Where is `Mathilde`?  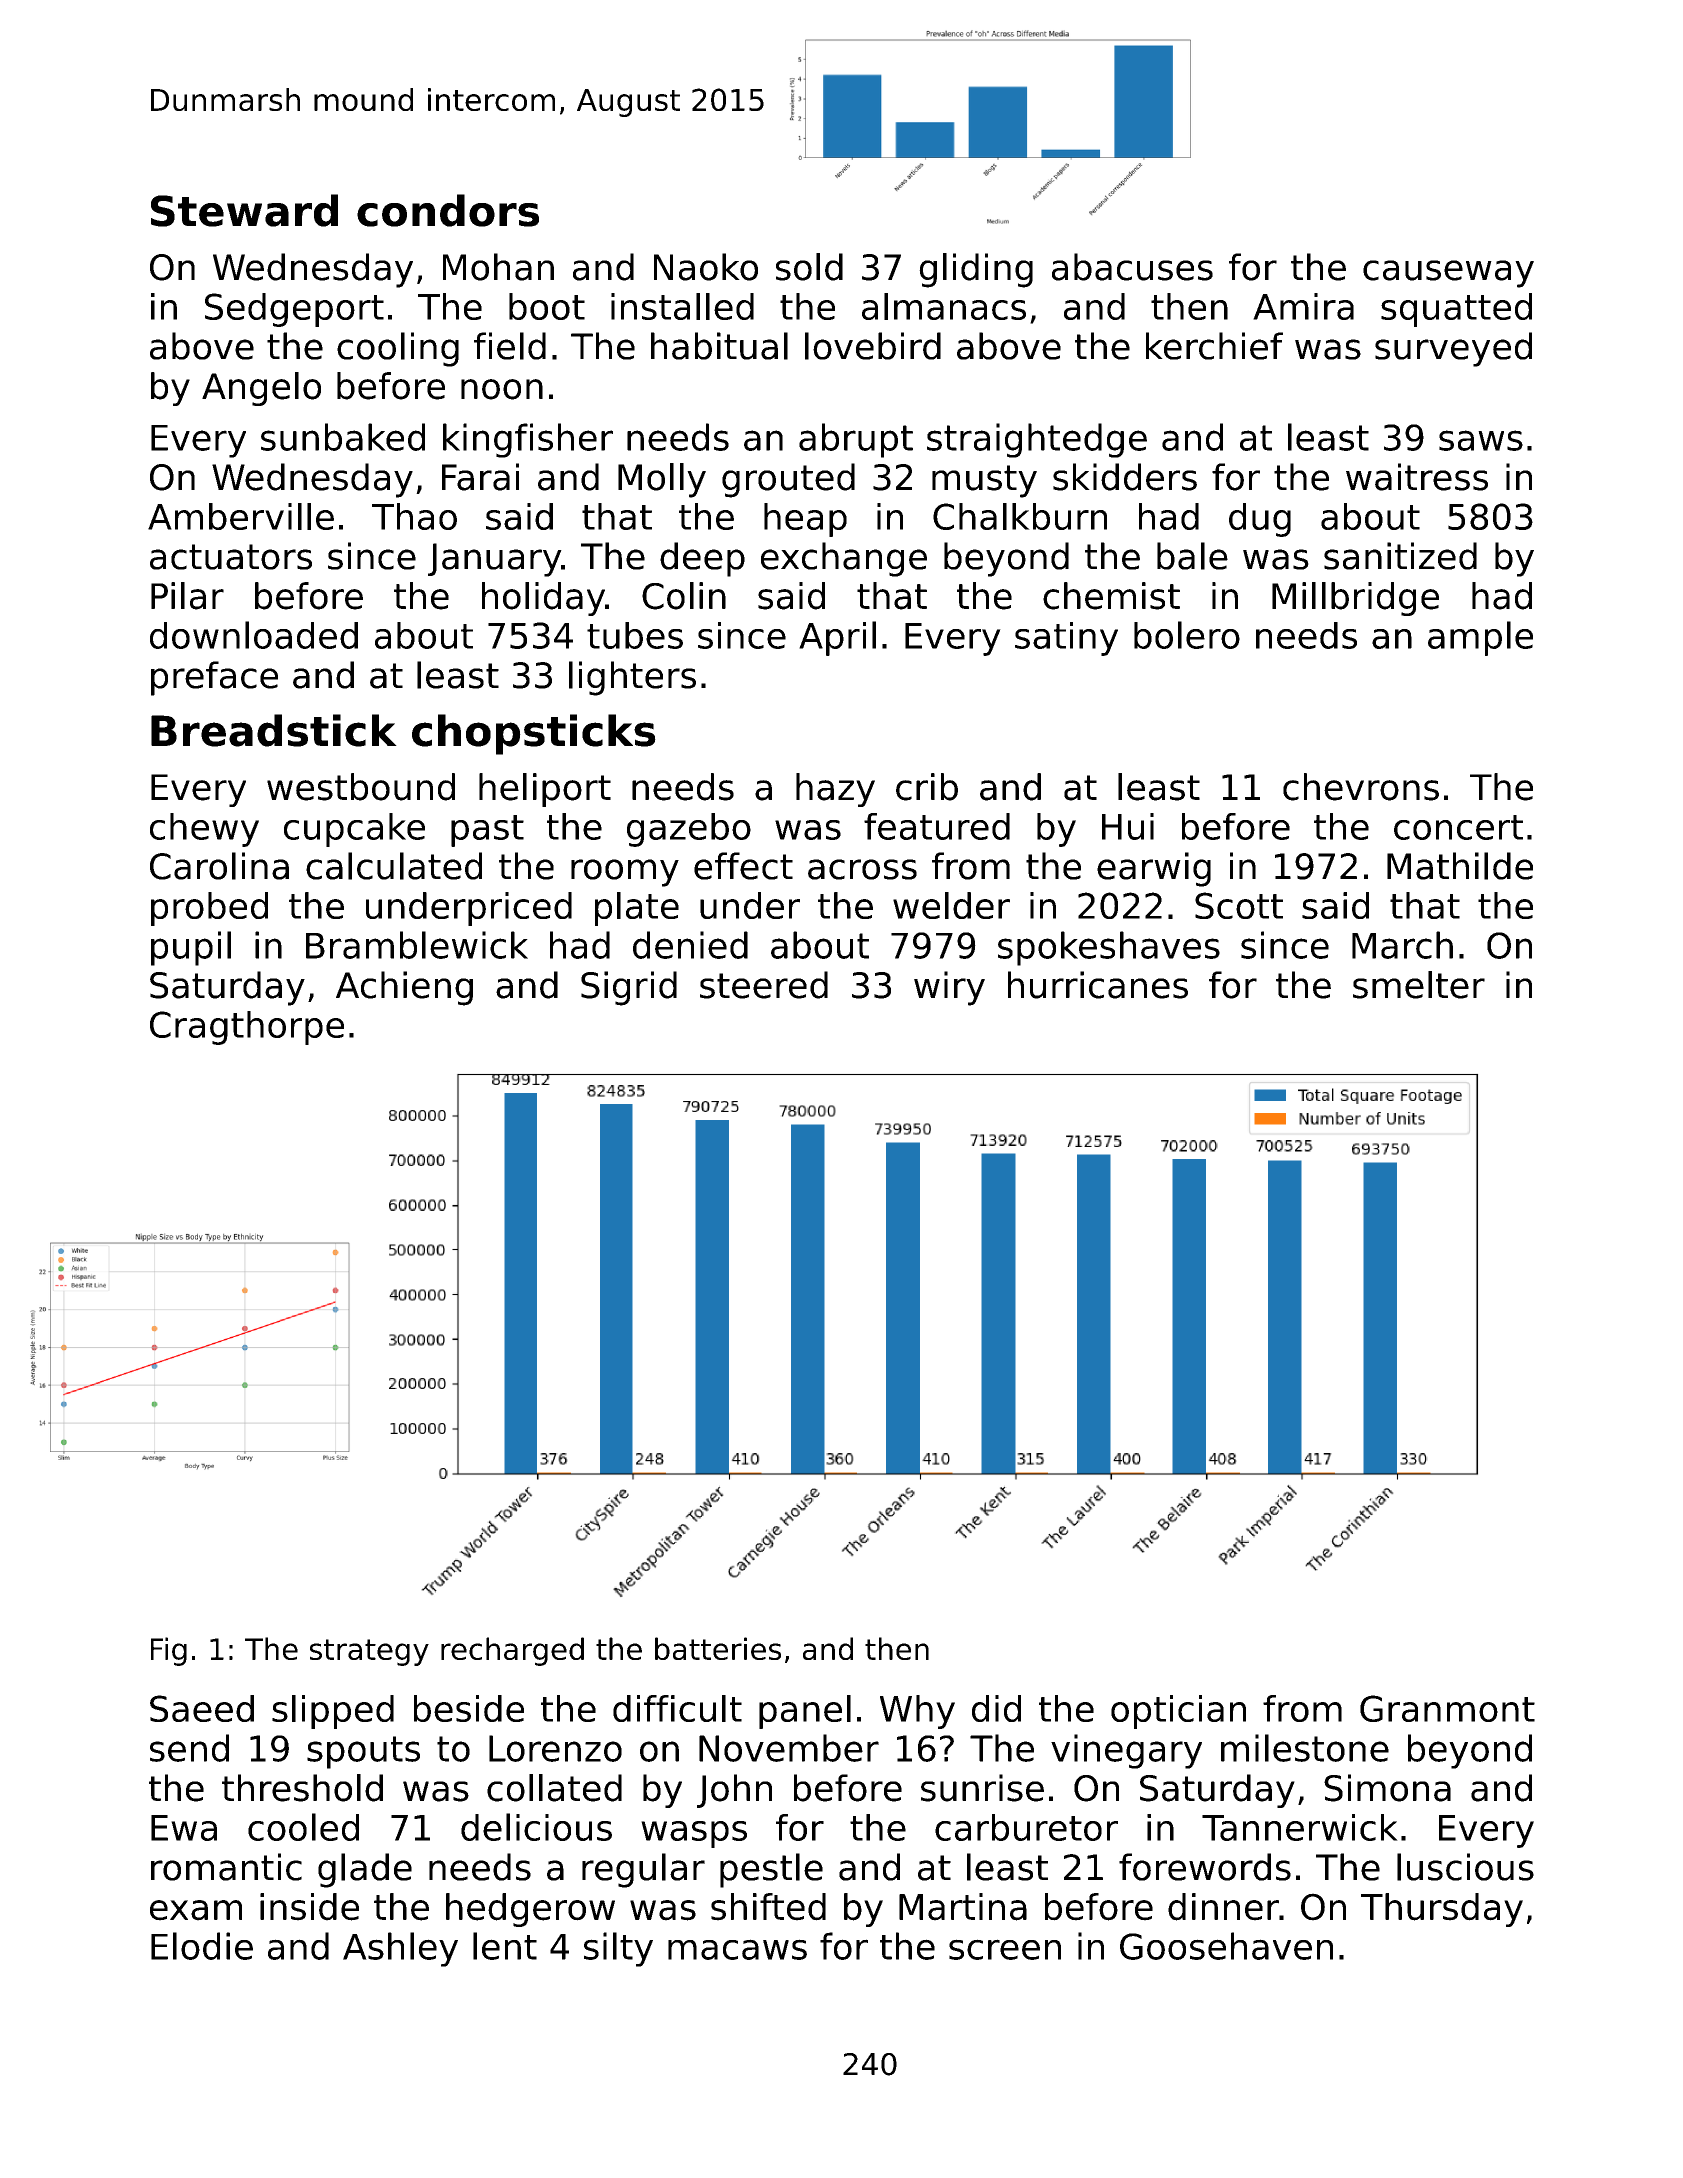 Mathilde is located at coordinates (1460, 866).
